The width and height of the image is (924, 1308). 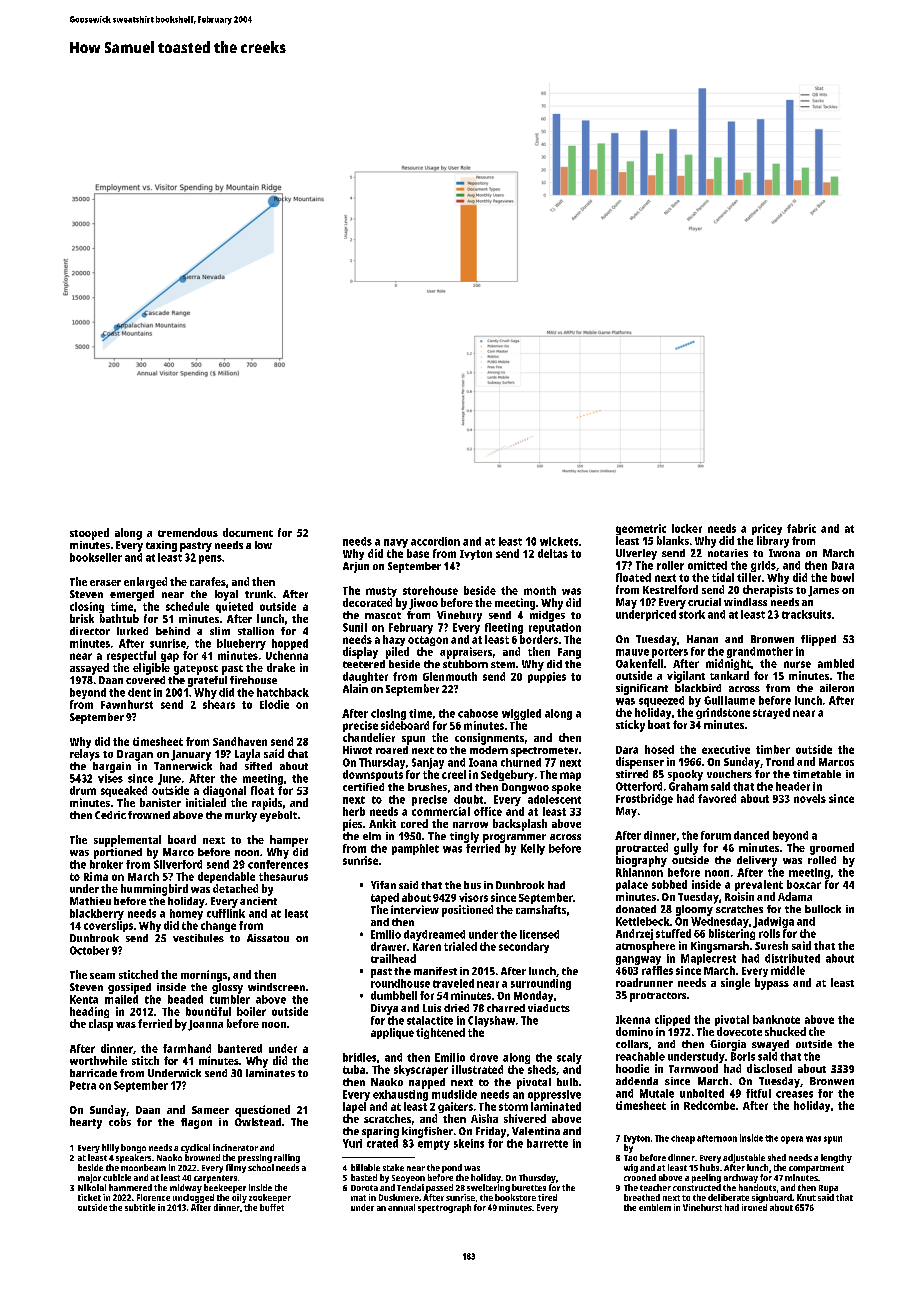 What do you see at coordinates (503, 664) in the image?
I see `stem` at bounding box center [503, 664].
